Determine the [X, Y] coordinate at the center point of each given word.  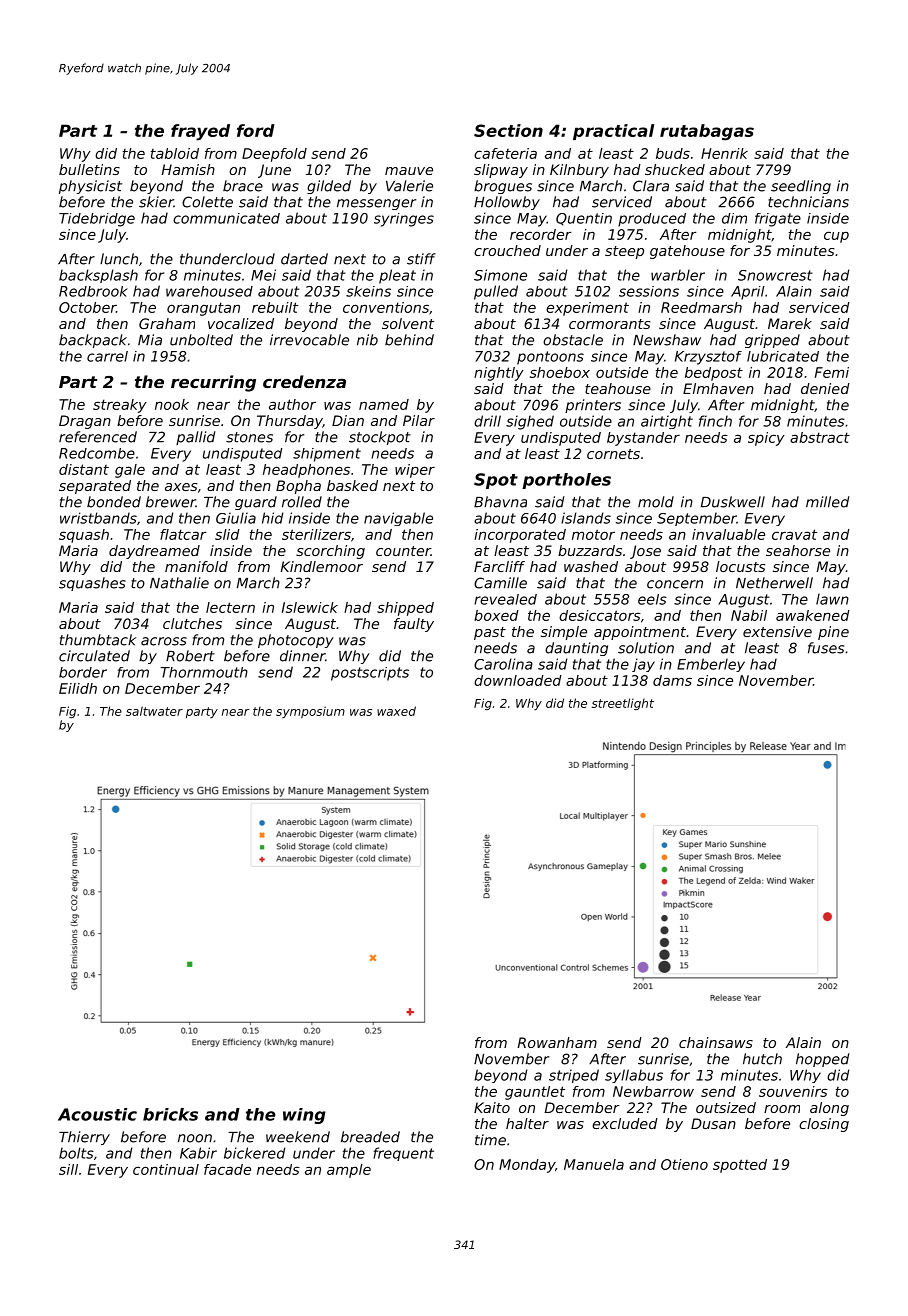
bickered [254, 1153]
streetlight [623, 704]
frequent [403, 1154]
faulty [414, 625]
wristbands [98, 518]
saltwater [154, 711]
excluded [625, 1123]
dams [672, 680]
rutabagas [707, 132]
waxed [396, 711]
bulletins [89, 169]
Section [508, 130]
